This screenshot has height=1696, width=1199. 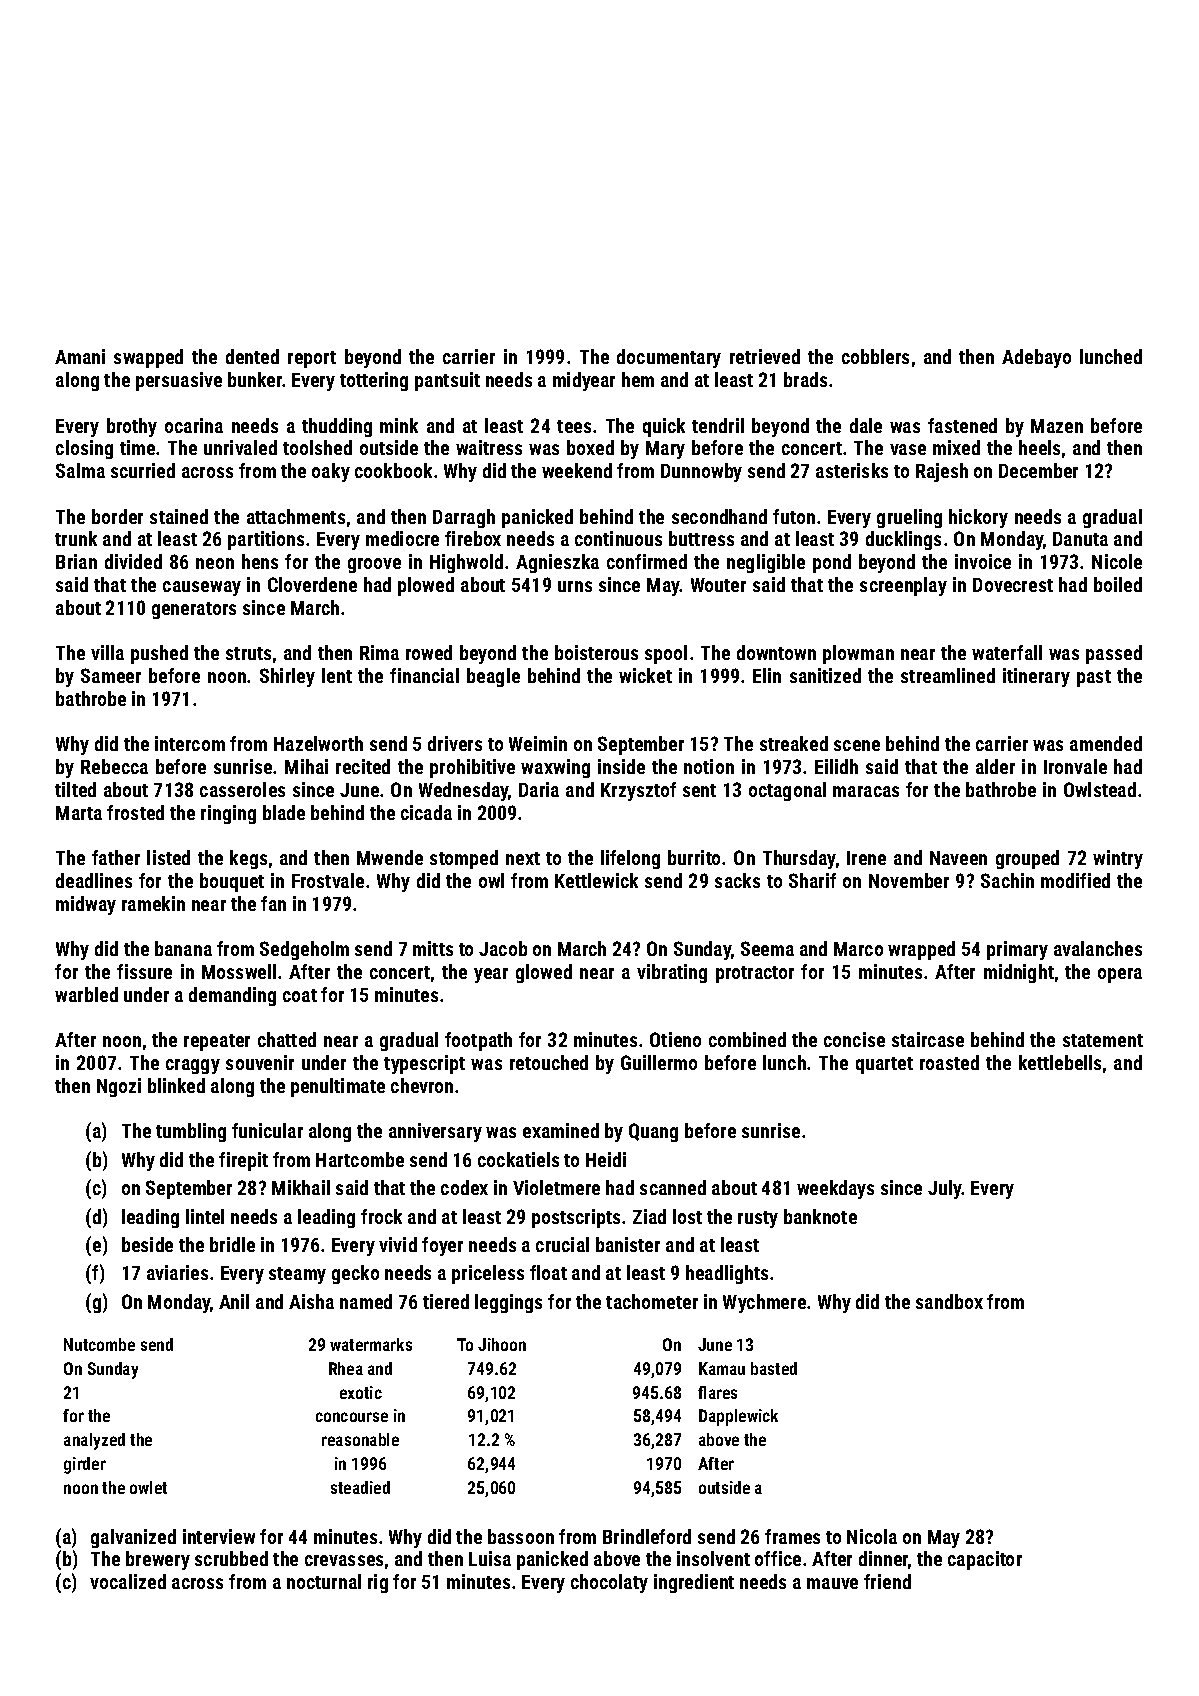 What do you see at coordinates (638, 791) in the screenshot?
I see `Krzysztof` at bounding box center [638, 791].
